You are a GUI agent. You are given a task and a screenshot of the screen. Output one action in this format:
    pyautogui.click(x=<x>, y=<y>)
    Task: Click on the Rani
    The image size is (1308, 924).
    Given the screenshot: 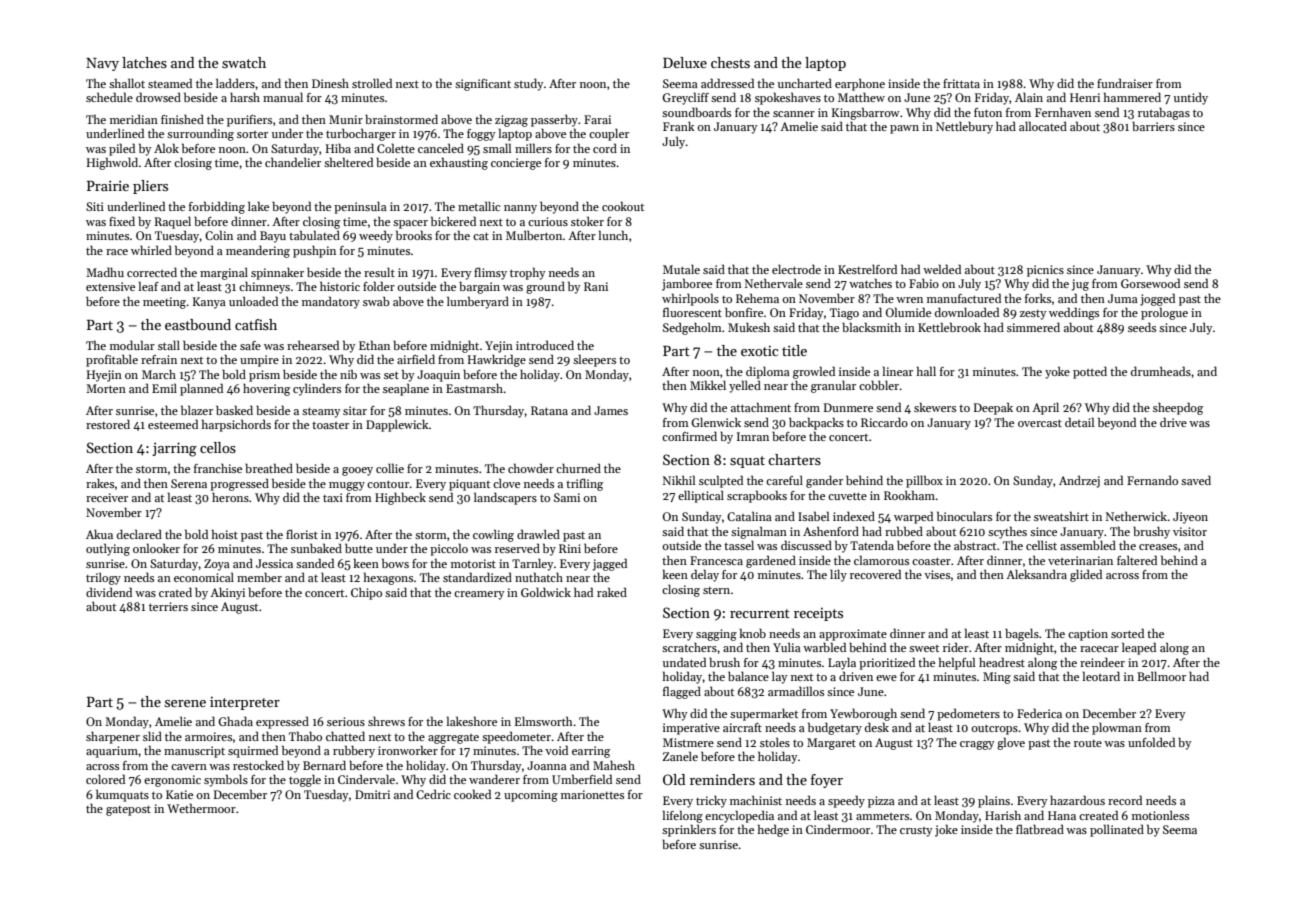 What is the action you would take?
    pyautogui.click(x=596, y=286)
